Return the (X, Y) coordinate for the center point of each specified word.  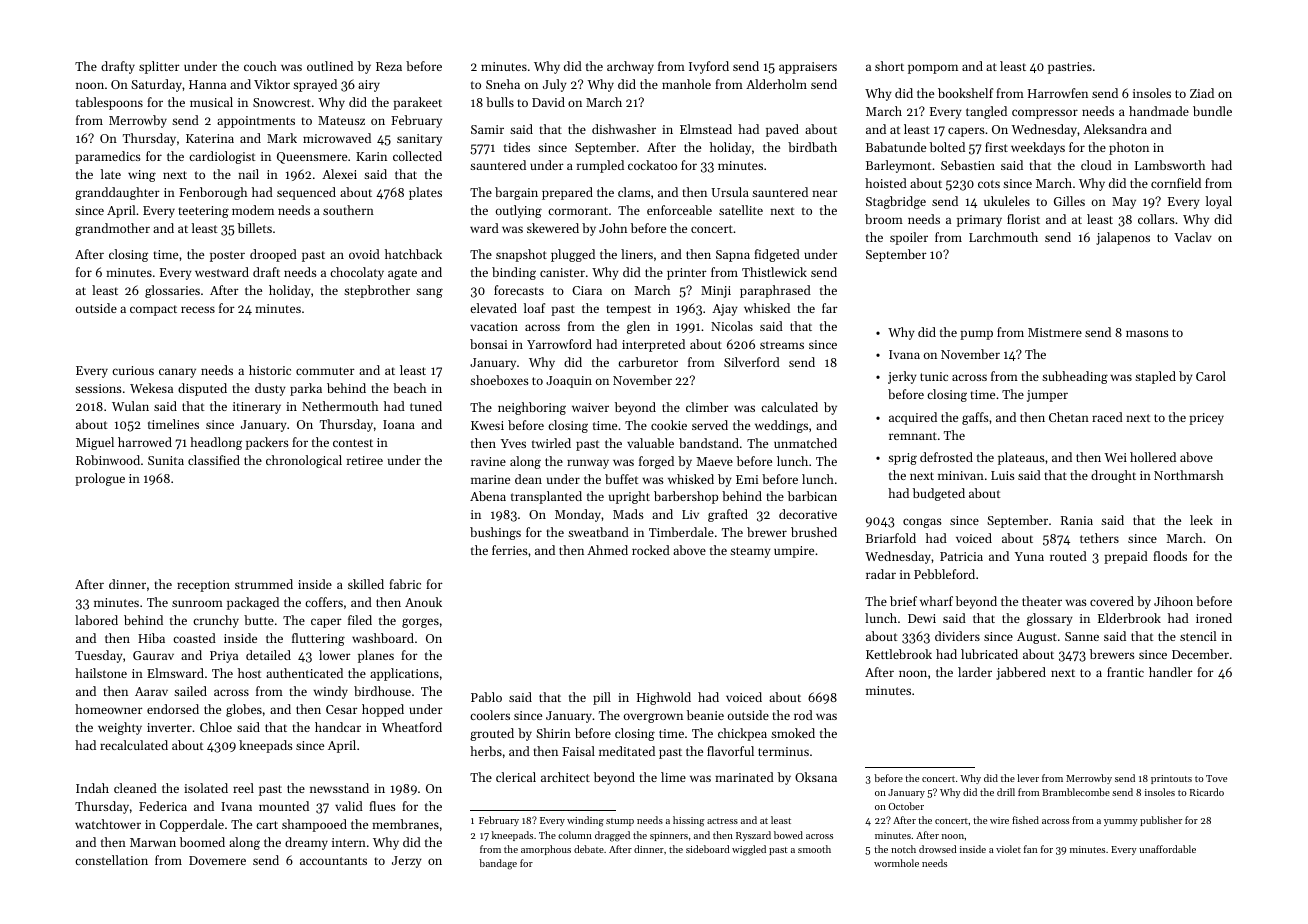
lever (1028, 778)
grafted (728, 515)
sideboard (708, 849)
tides (517, 147)
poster (227, 256)
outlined (330, 66)
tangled (986, 112)
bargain (516, 193)
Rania (1077, 520)
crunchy (216, 621)
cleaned (135, 788)
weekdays (1038, 148)
